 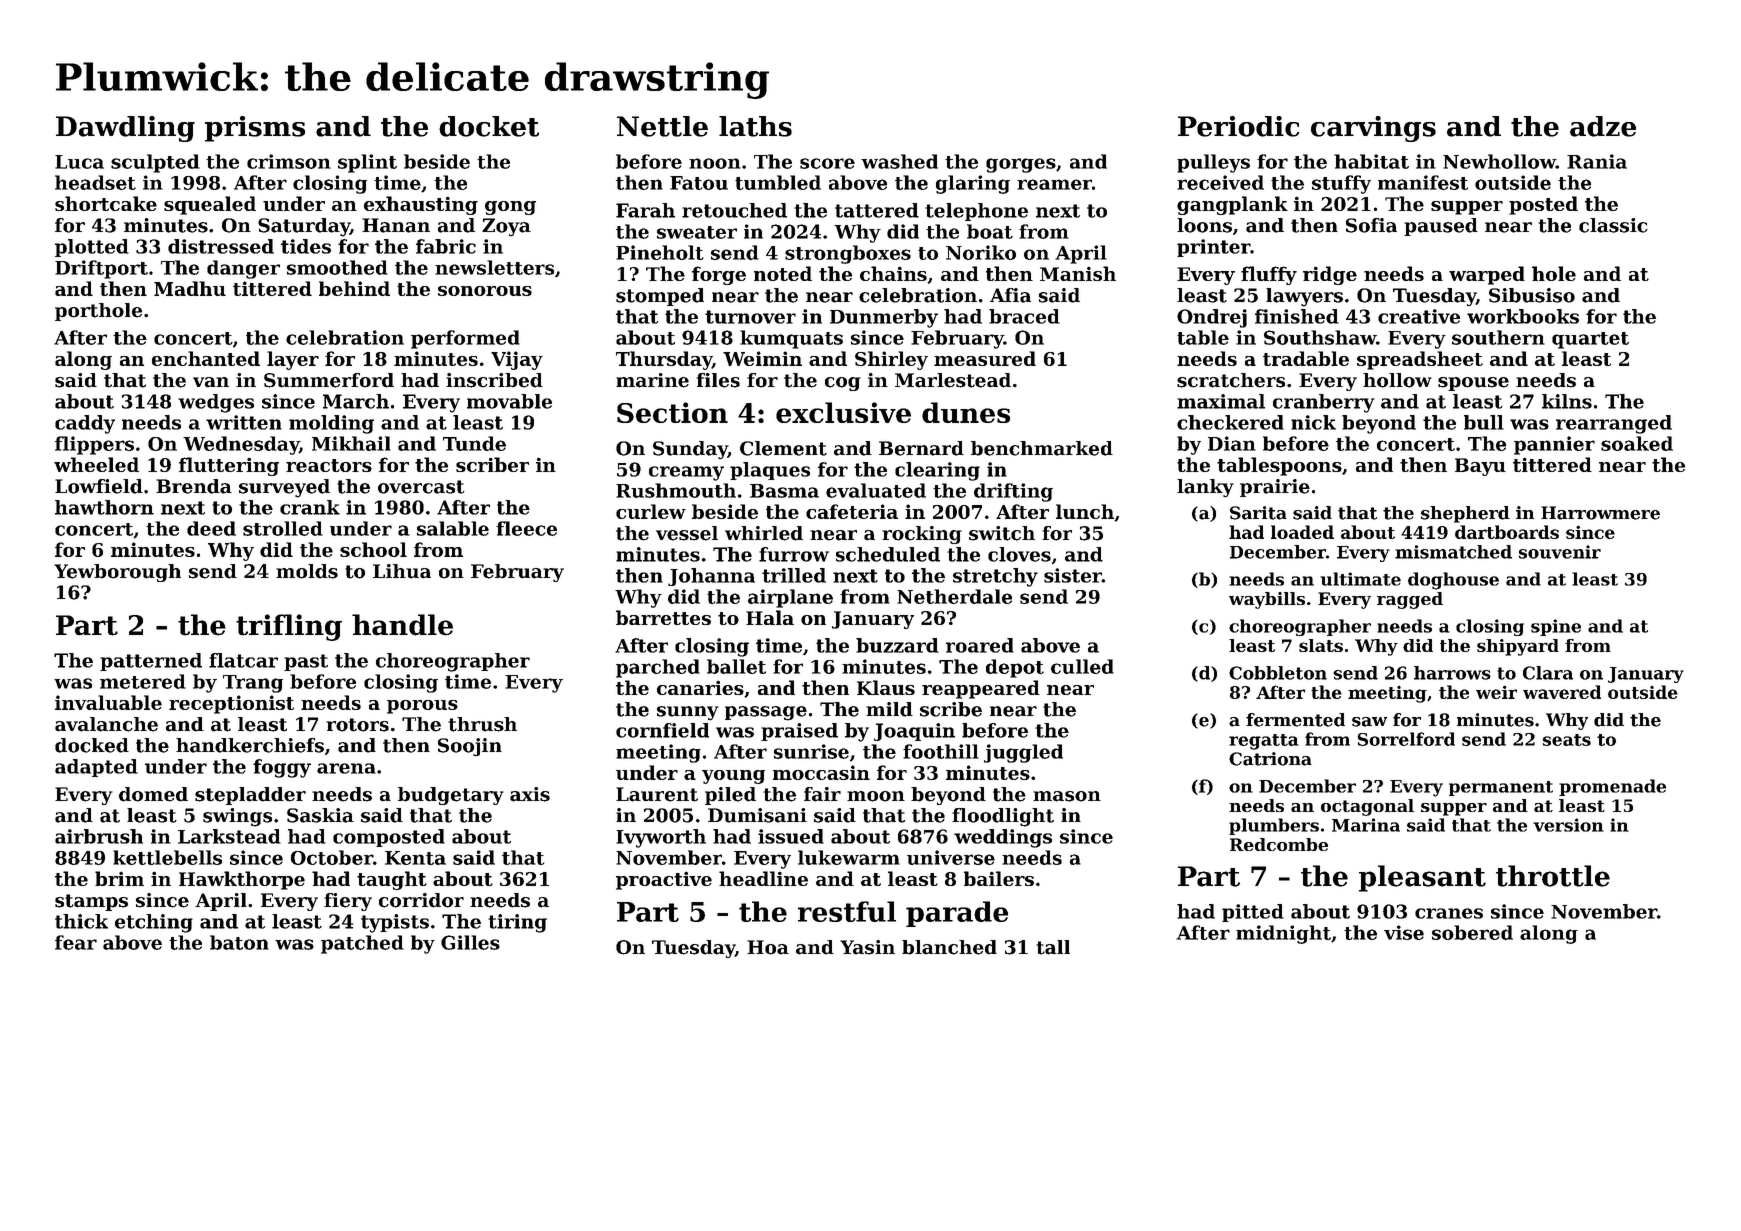 I want to click on Nettle, so click(x=662, y=126).
